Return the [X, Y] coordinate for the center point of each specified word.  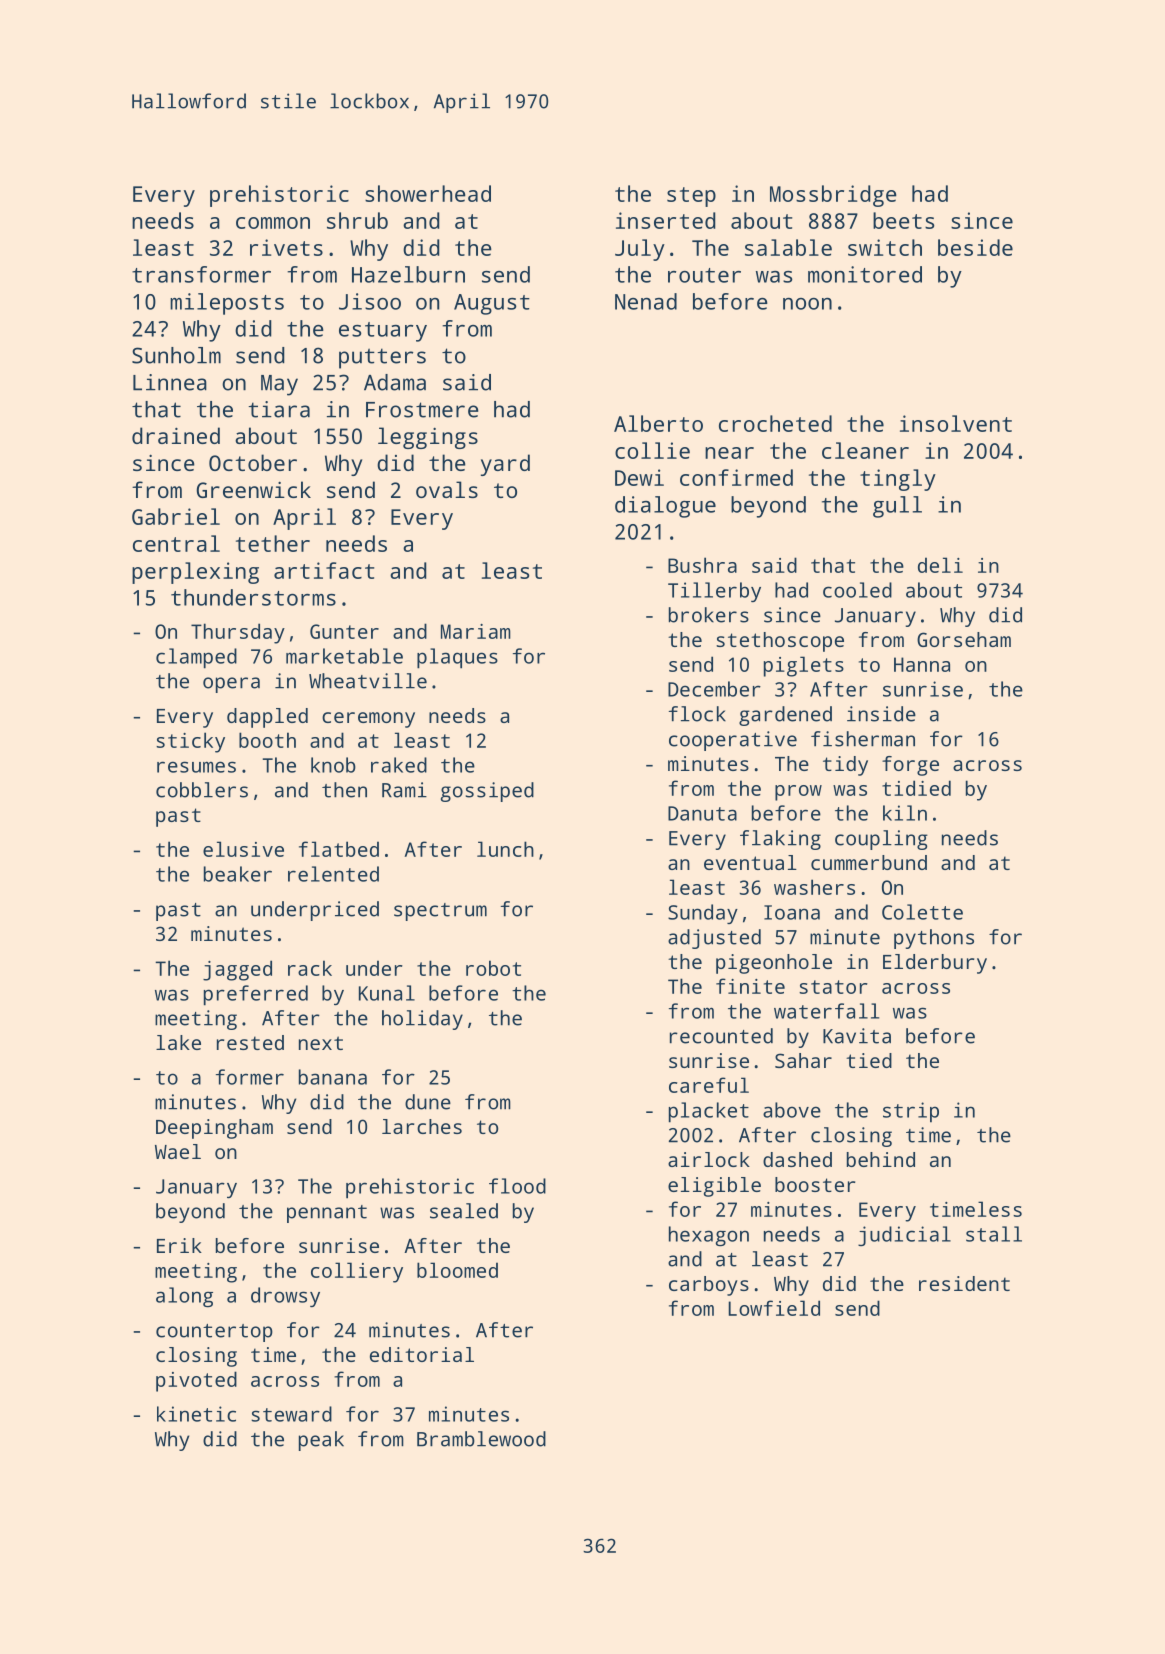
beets [903, 220]
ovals [447, 489]
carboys [709, 1286]
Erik [179, 1245]
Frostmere [422, 410]
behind [881, 1159]
